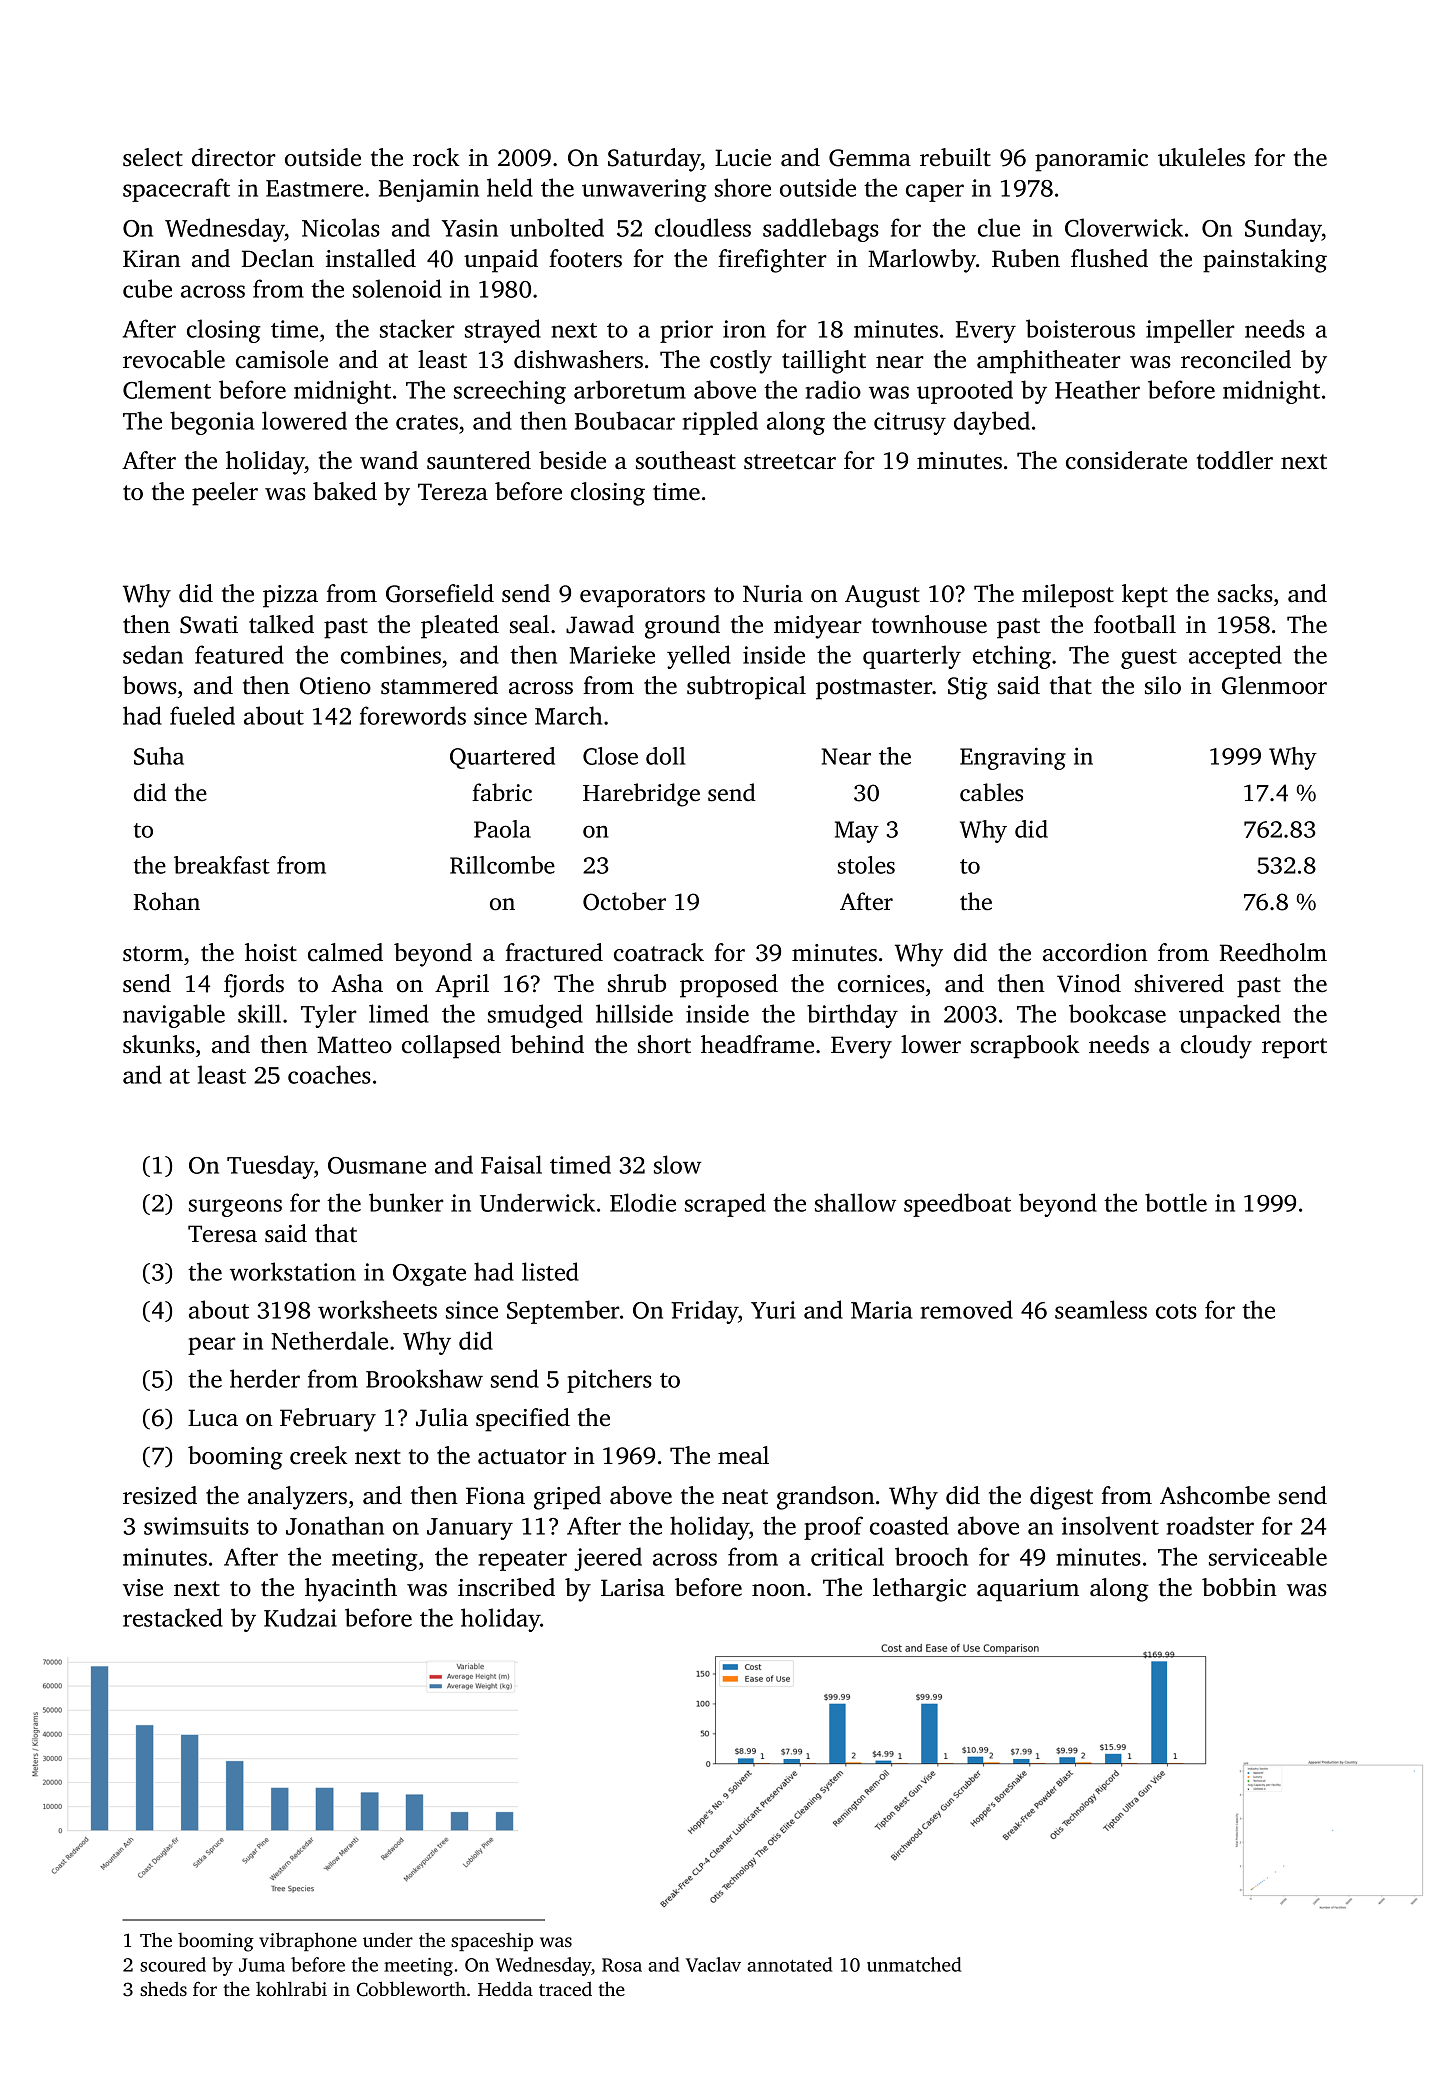  Describe the element at coordinates (641, 795) in the screenshot. I see `Harebridge` at that location.
